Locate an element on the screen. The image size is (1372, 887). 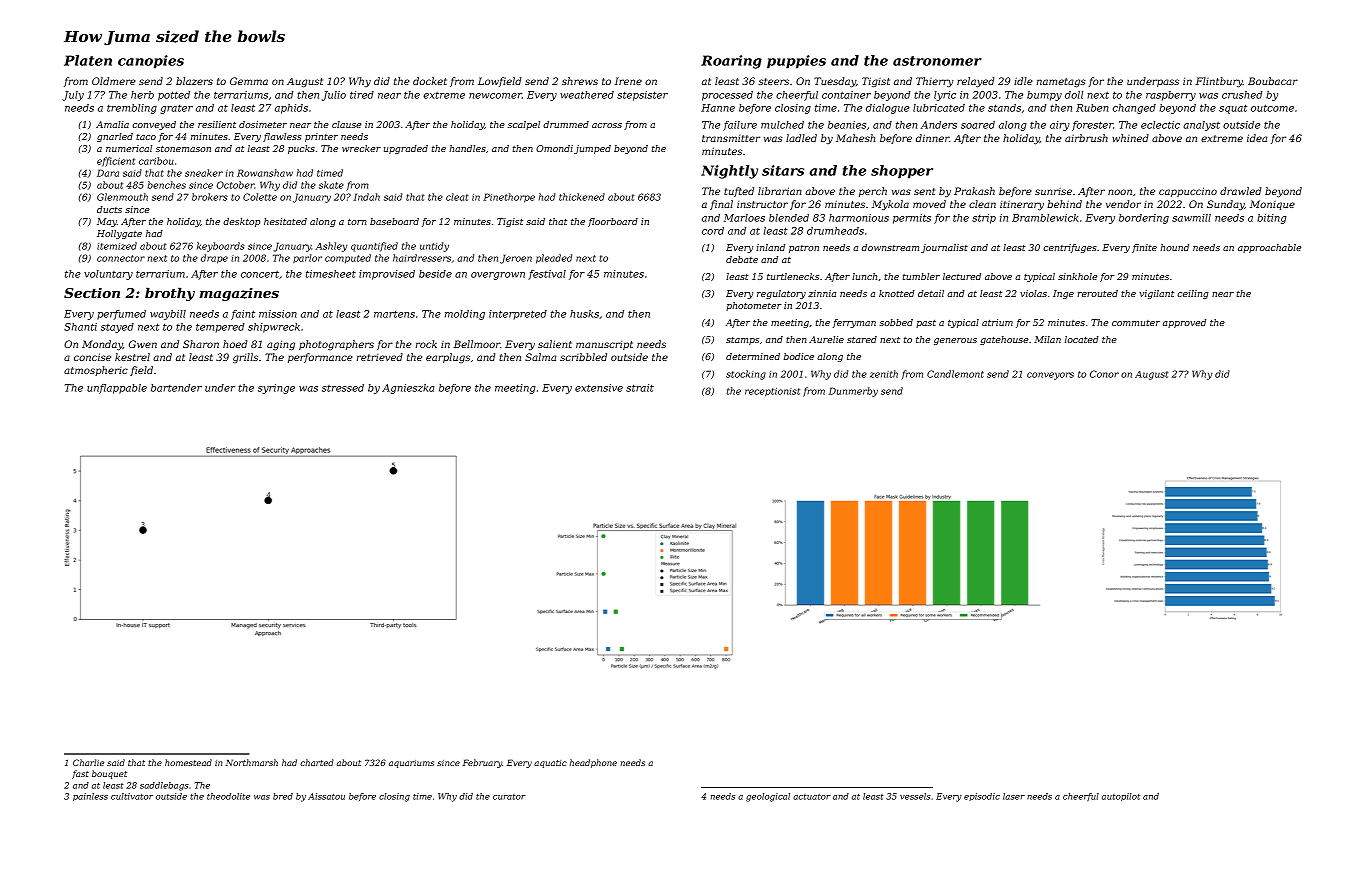
receptionist is located at coordinates (772, 392).
